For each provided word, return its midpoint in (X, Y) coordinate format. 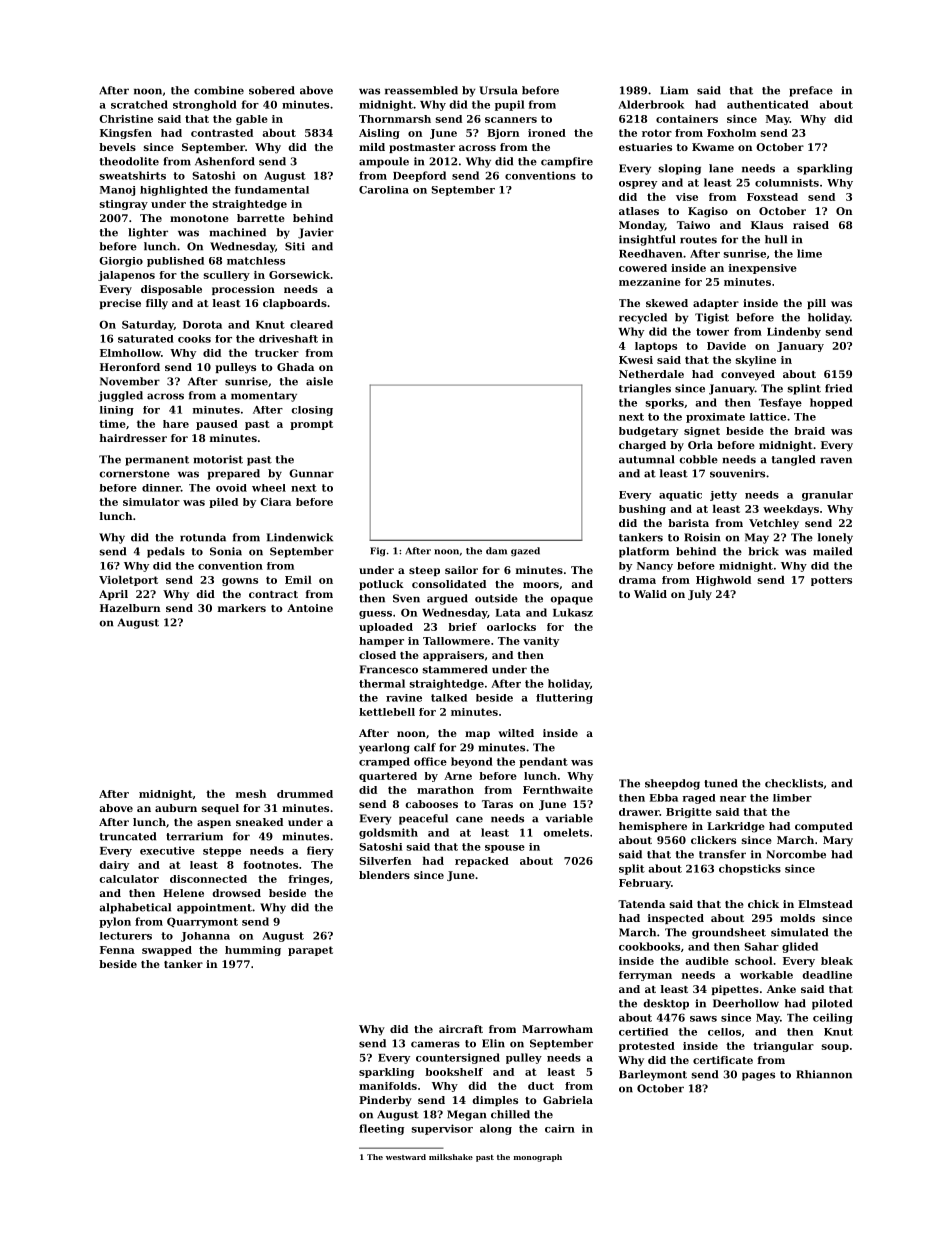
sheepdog (672, 784)
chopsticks (750, 869)
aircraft (461, 1029)
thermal (382, 683)
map (477, 735)
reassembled (421, 90)
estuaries (645, 147)
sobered (272, 90)
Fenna (117, 950)
